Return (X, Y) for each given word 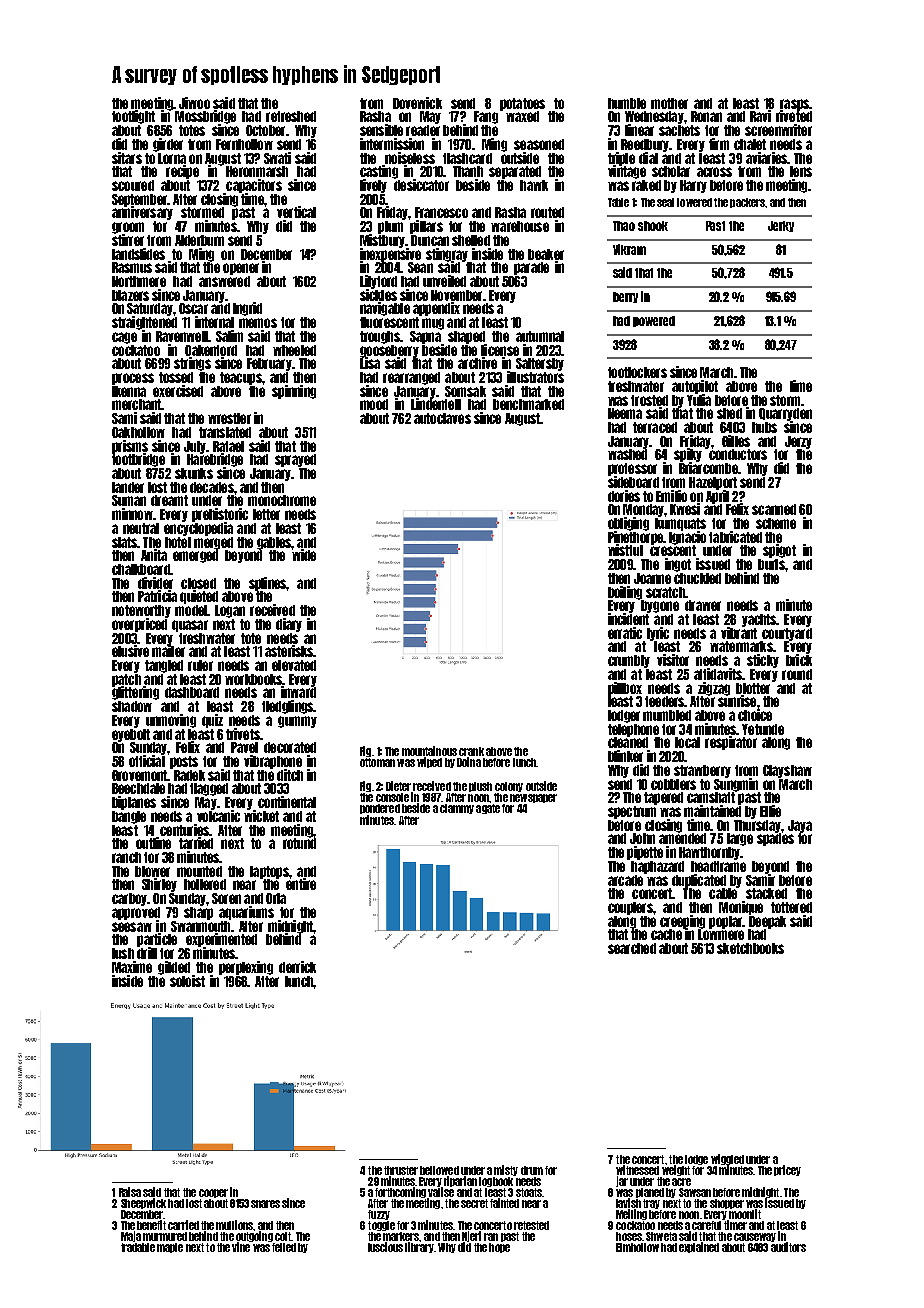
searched (632, 948)
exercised (178, 391)
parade (531, 268)
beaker (546, 254)
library (419, 1248)
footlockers (637, 372)
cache (666, 934)
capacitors (254, 186)
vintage (627, 172)
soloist (187, 981)
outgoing (254, 1237)
